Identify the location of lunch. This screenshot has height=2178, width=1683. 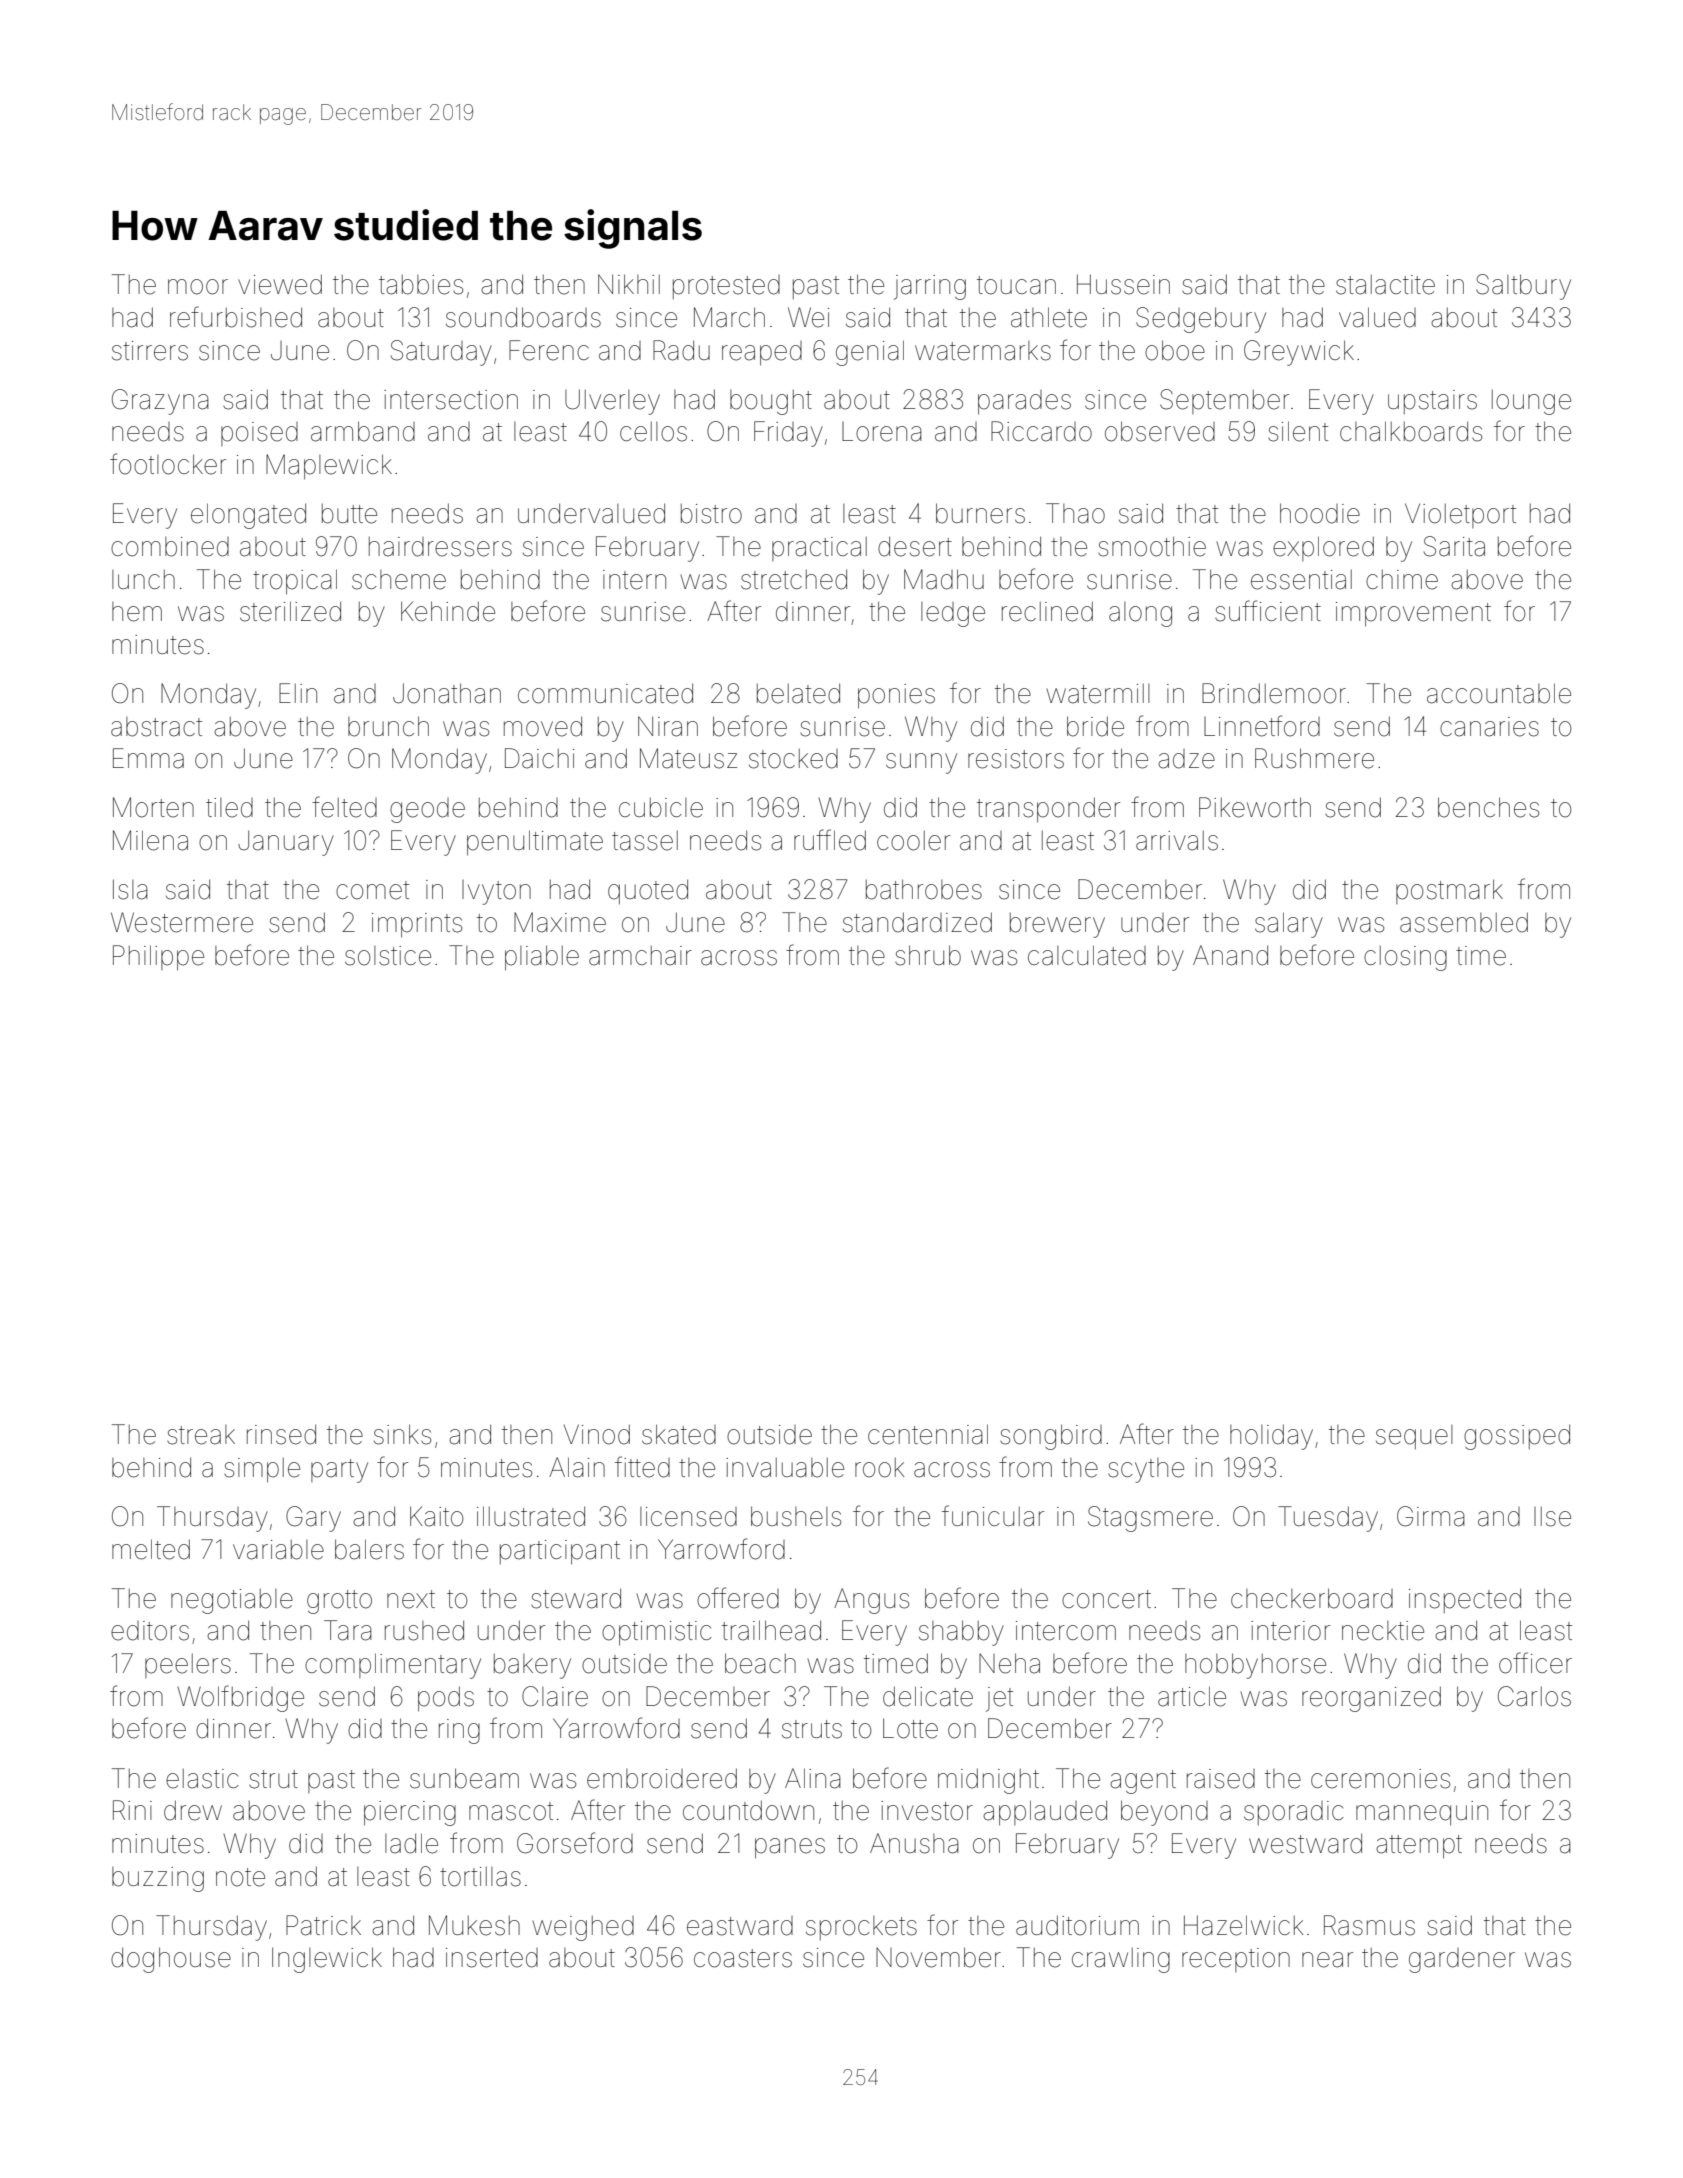
(143, 579).
